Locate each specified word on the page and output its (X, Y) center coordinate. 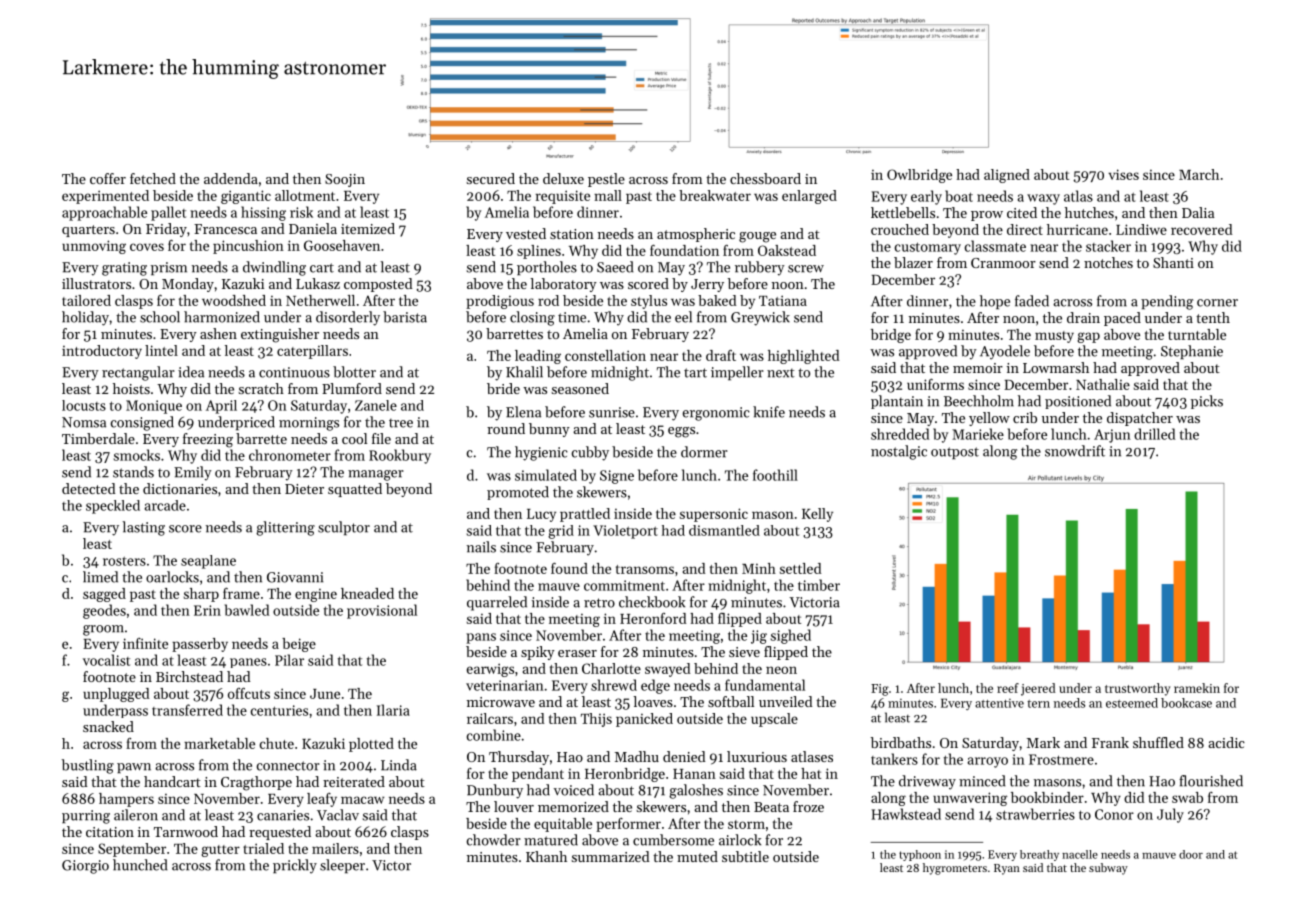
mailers (335, 848)
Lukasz (318, 283)
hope (995, 302)
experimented (105, 197)
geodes (104, 611)
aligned (1007, 176)
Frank (1110, 742)
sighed (791, 636)
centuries (279, 710)
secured (491, 178)
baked (717, 300)
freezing (208, 440)
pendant (538, 775)
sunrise (612, 412)
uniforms (935, 384)
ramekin (1197, 688)
